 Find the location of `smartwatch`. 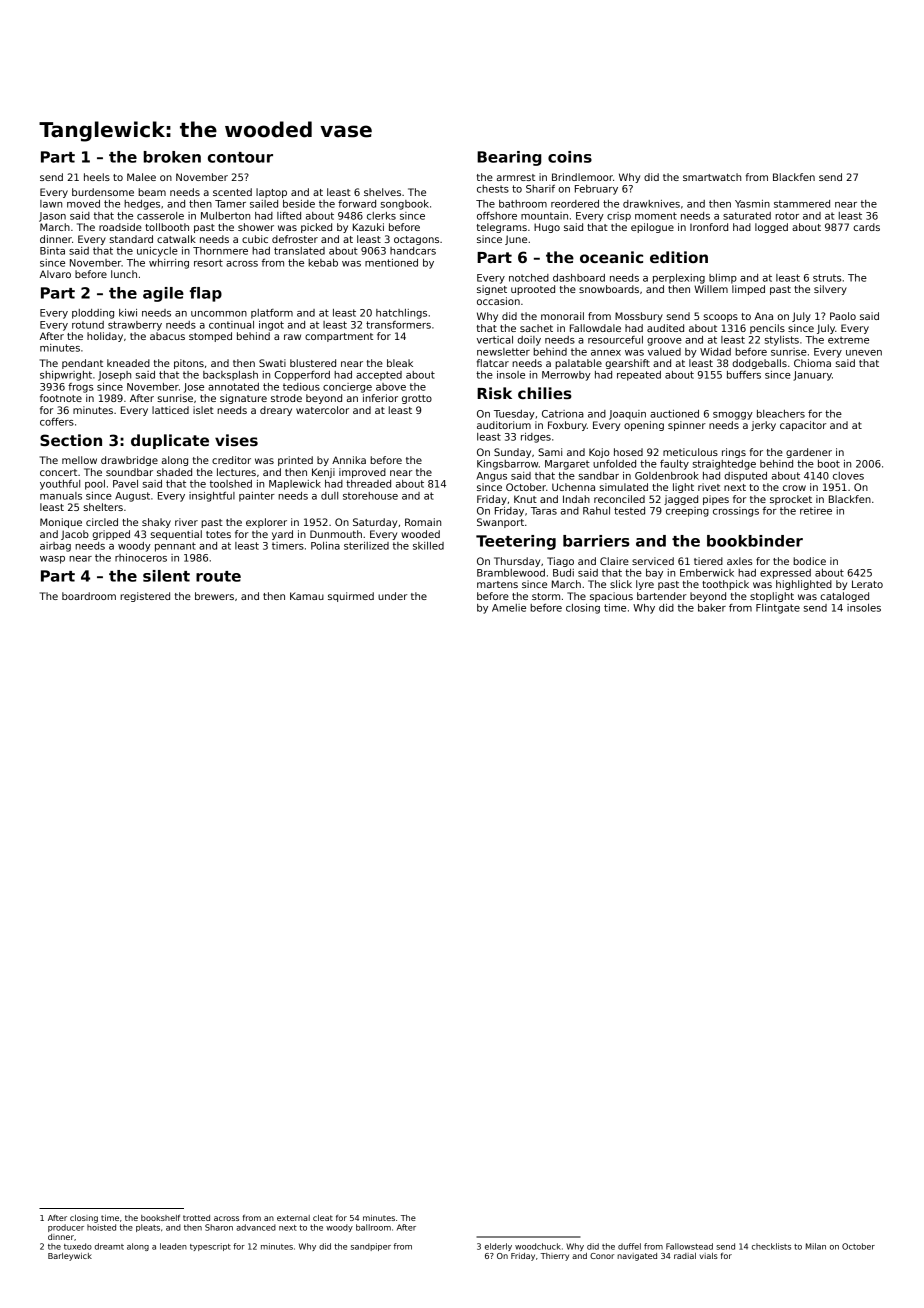

smartwatch is located at coordinates (712, 177).
